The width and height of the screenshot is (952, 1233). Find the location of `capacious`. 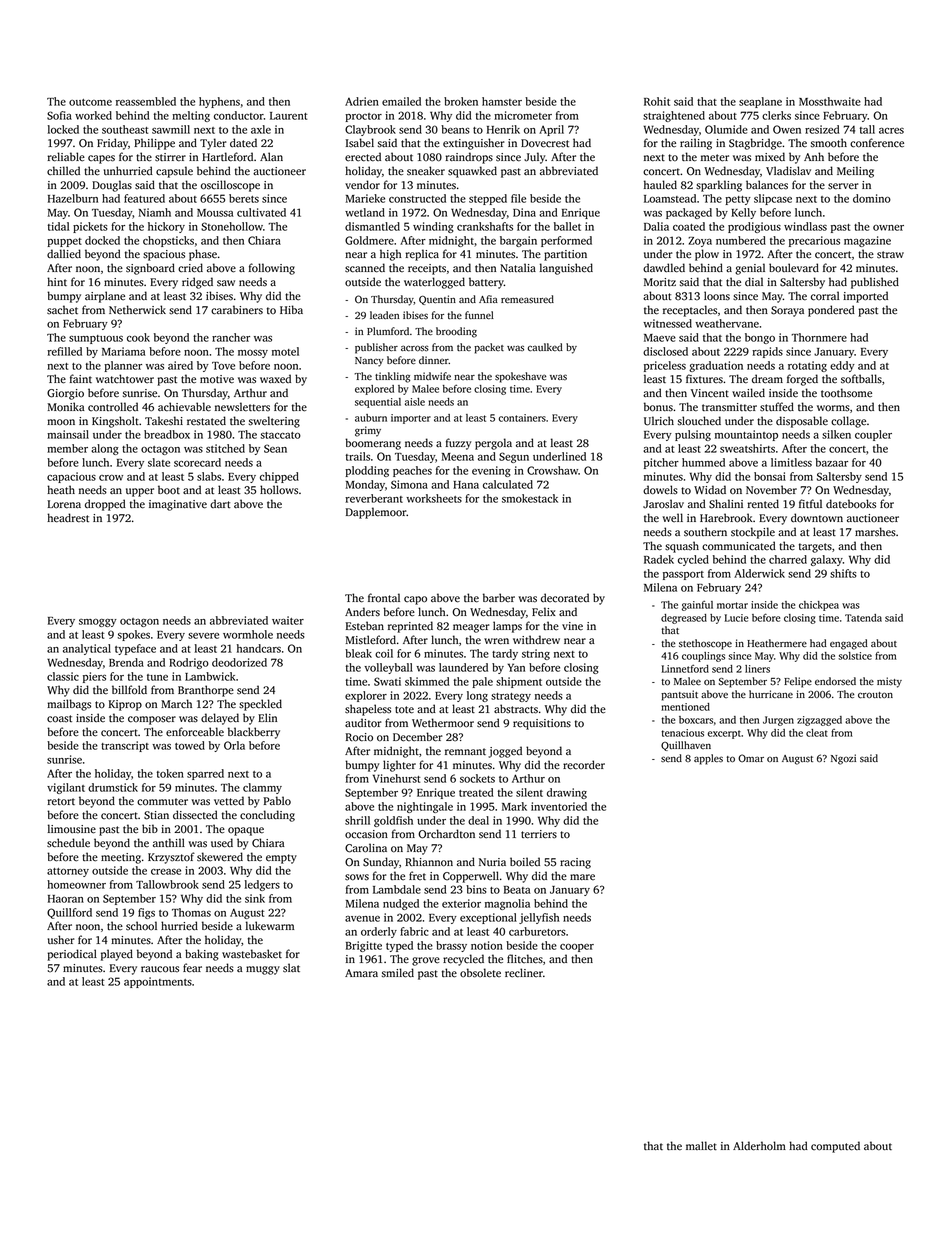

capacious is located at coordinates (71, 477).
